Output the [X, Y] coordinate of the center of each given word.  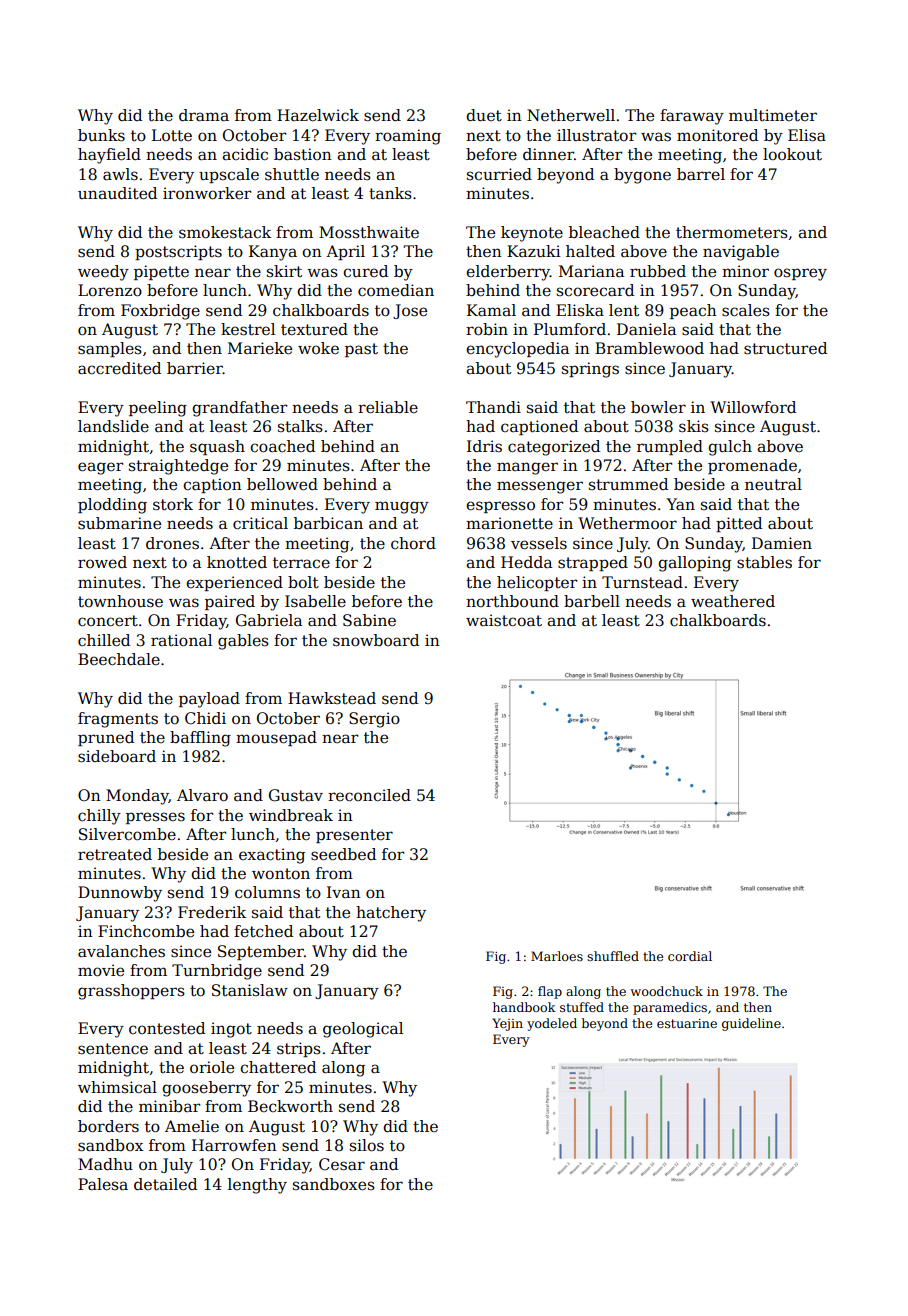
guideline [751, 1024]
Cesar [342, 1164]
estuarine [687, 1023]
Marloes [557, 956]
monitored [717, 135]
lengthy [257, 1186]
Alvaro [202, 795]
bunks [101, 135]
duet [484, 115]
